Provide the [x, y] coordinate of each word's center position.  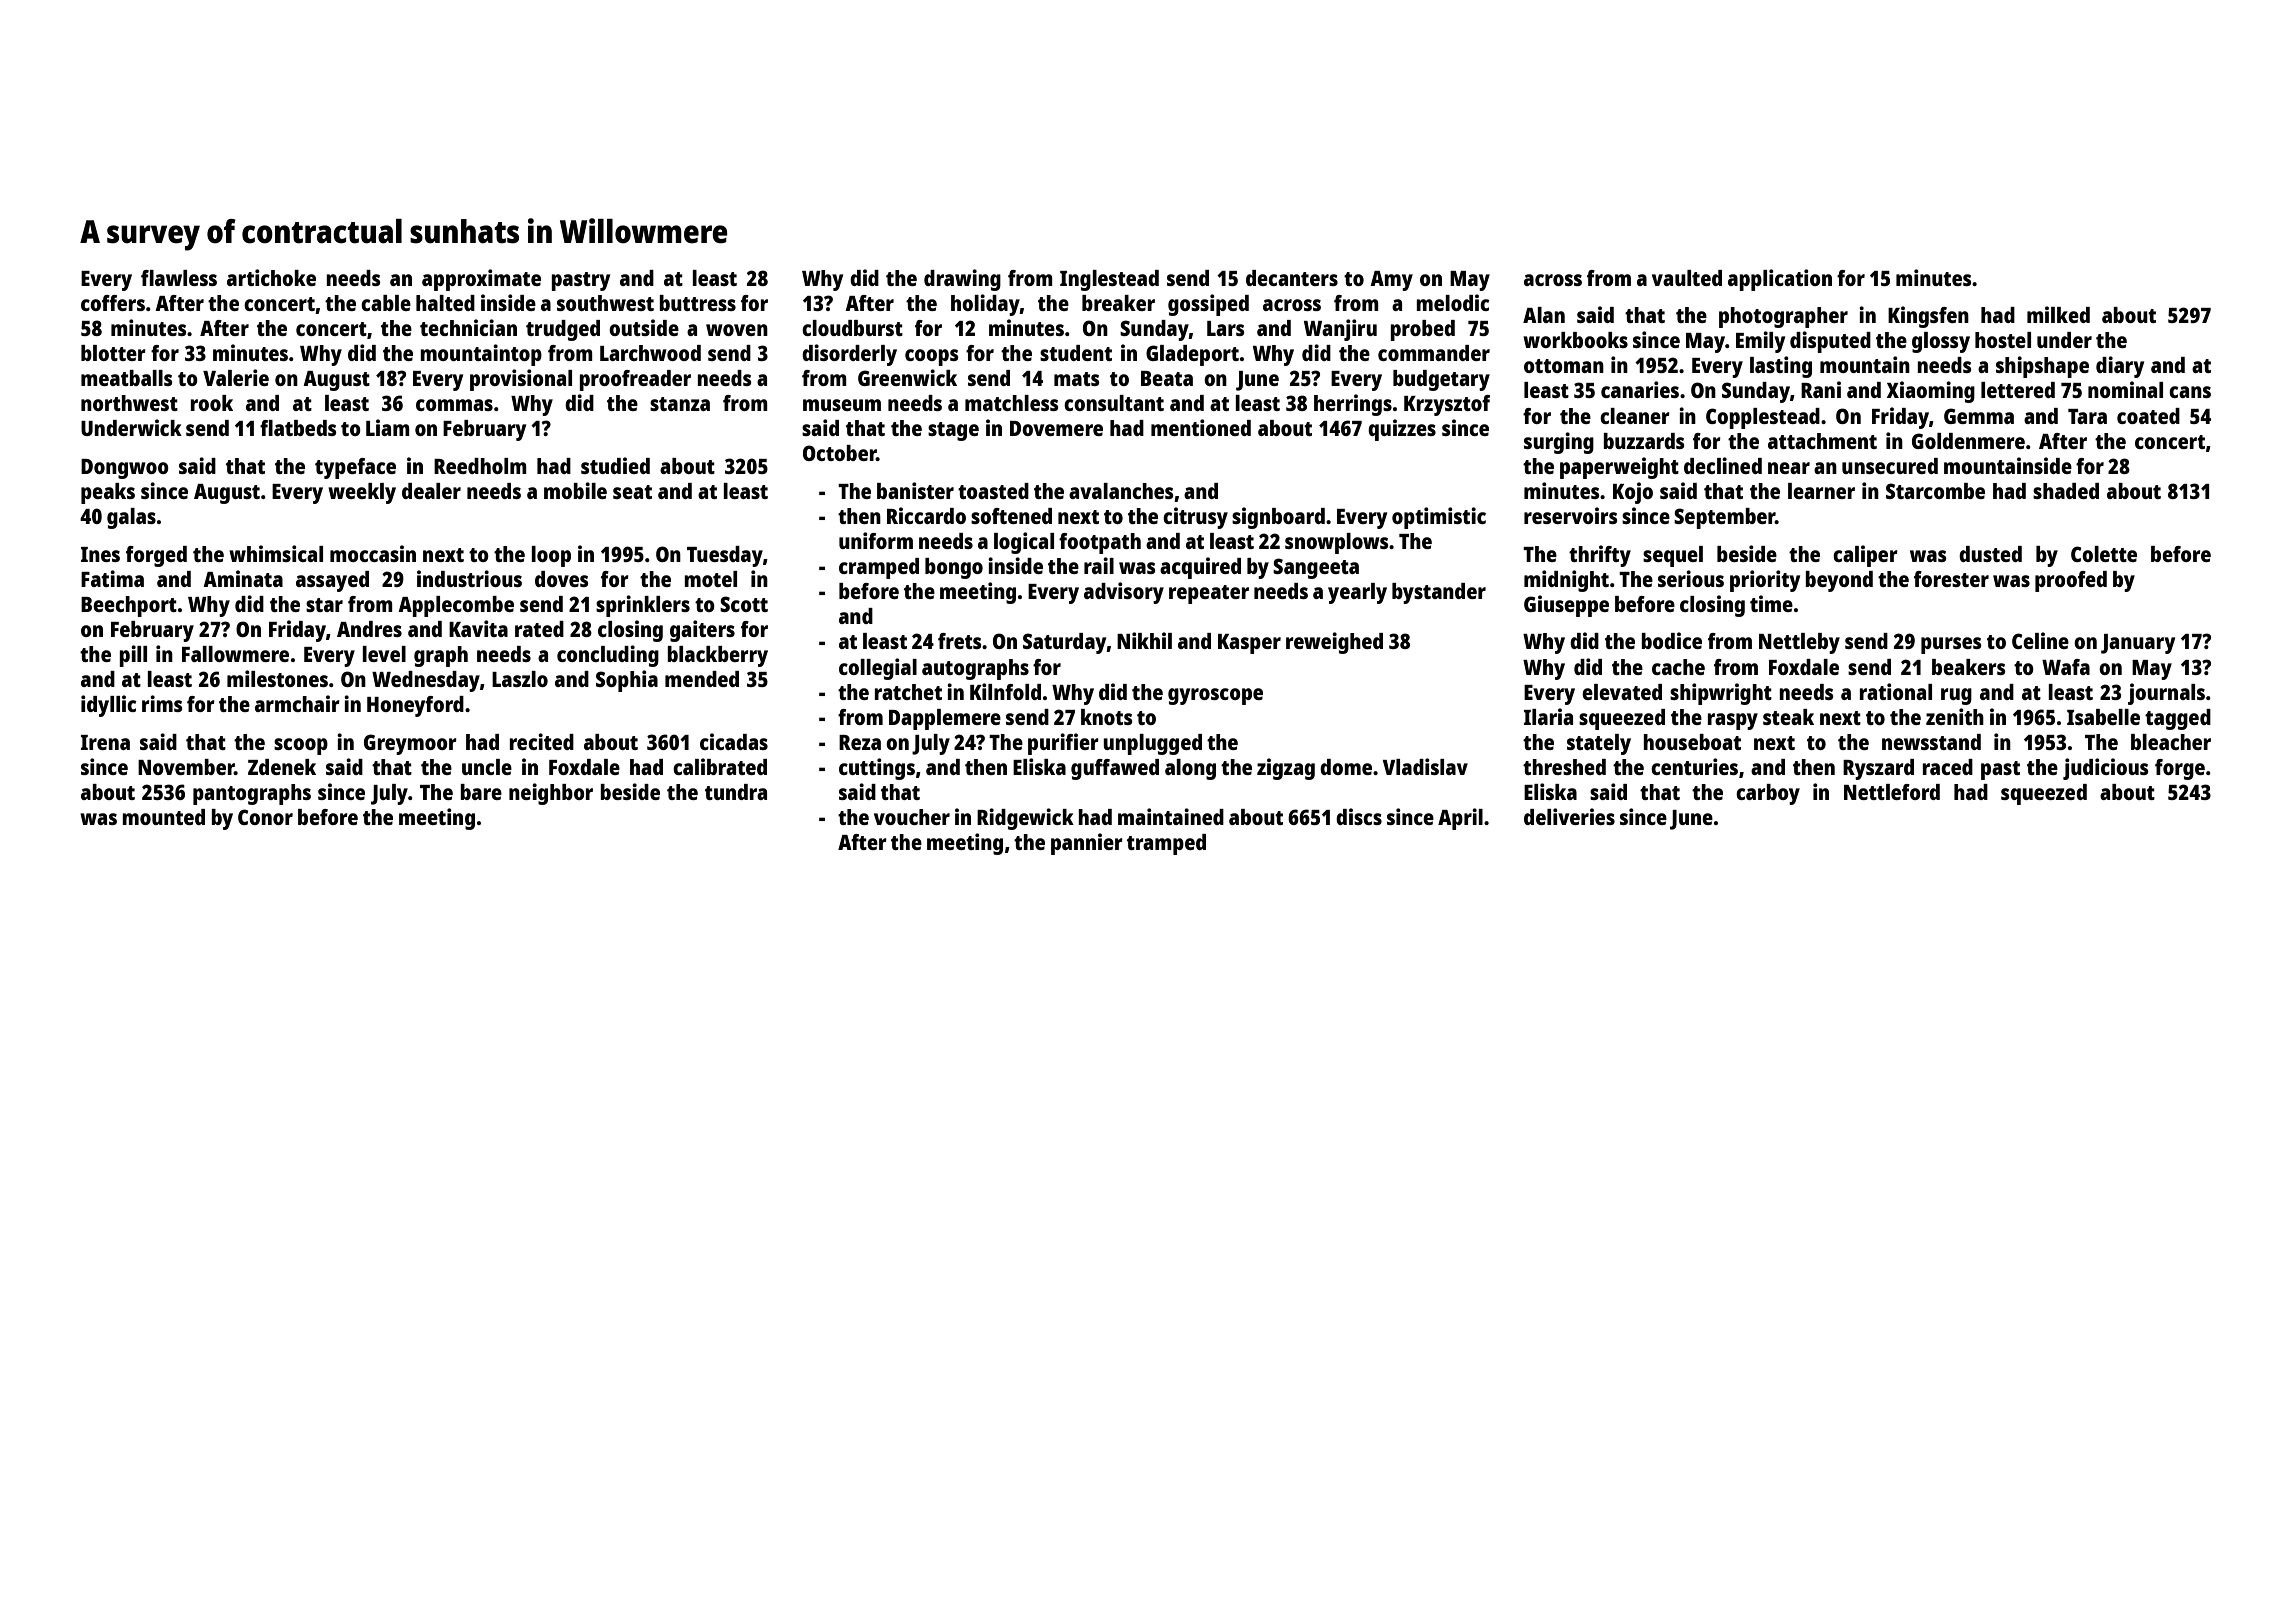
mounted [163, 817]
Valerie [236, 377]
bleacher [2171, 742]
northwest [129, 403]
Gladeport [1192, 355]
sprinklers [643, 606]
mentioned [1201, 427]
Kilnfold [1005, 691]
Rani [1821, 389]
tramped [1166, 844]
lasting [1781, 367]
